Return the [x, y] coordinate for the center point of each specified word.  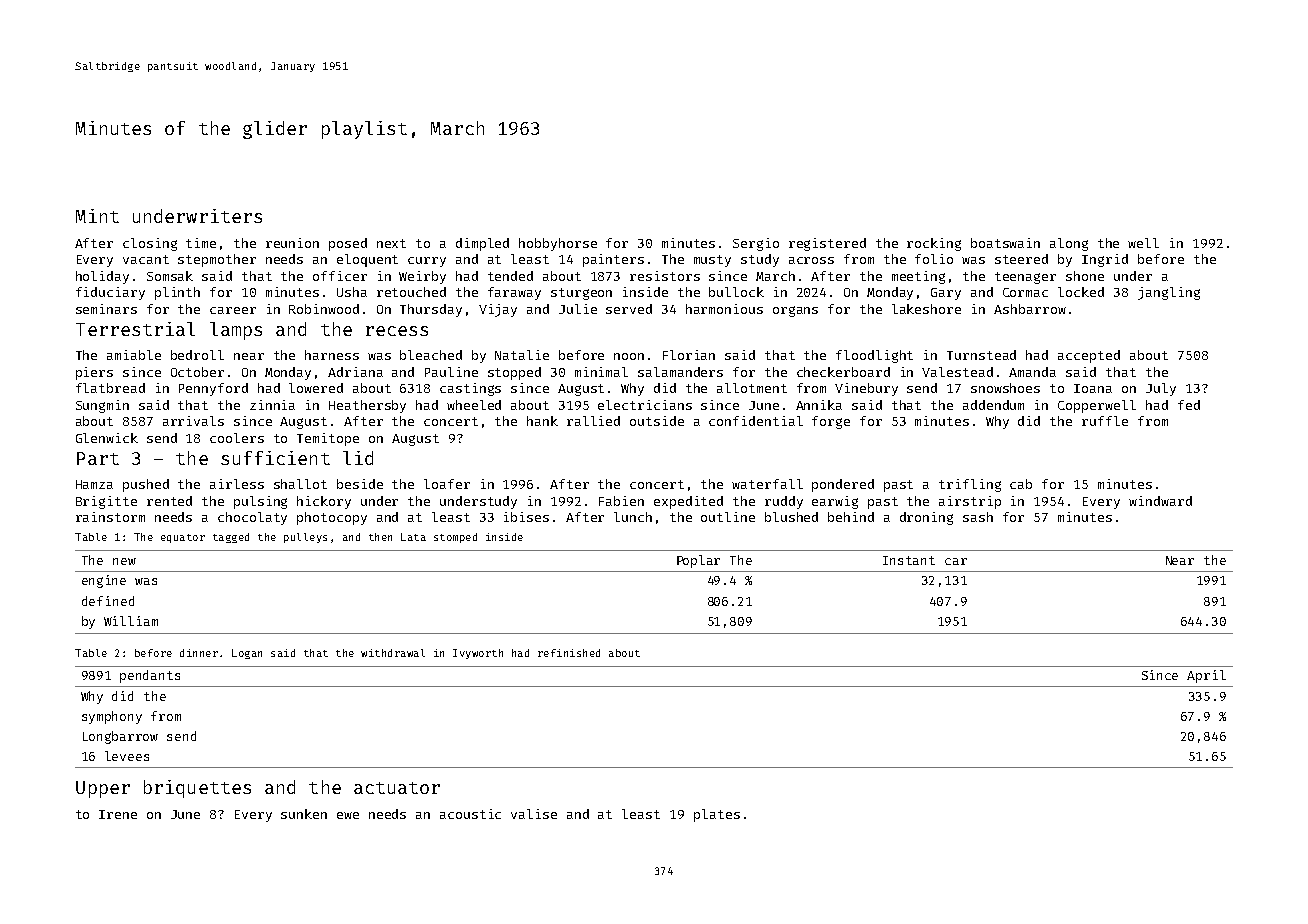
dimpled [482, 244]
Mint [97, 216]
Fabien [621, 501]
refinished [569, 653]
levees [127, 756]
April [1206, 676]
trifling [970, 485]
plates [717, 815]
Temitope [328, 439]
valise [534, 814]
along [1069, 244]
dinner [199, 653]
